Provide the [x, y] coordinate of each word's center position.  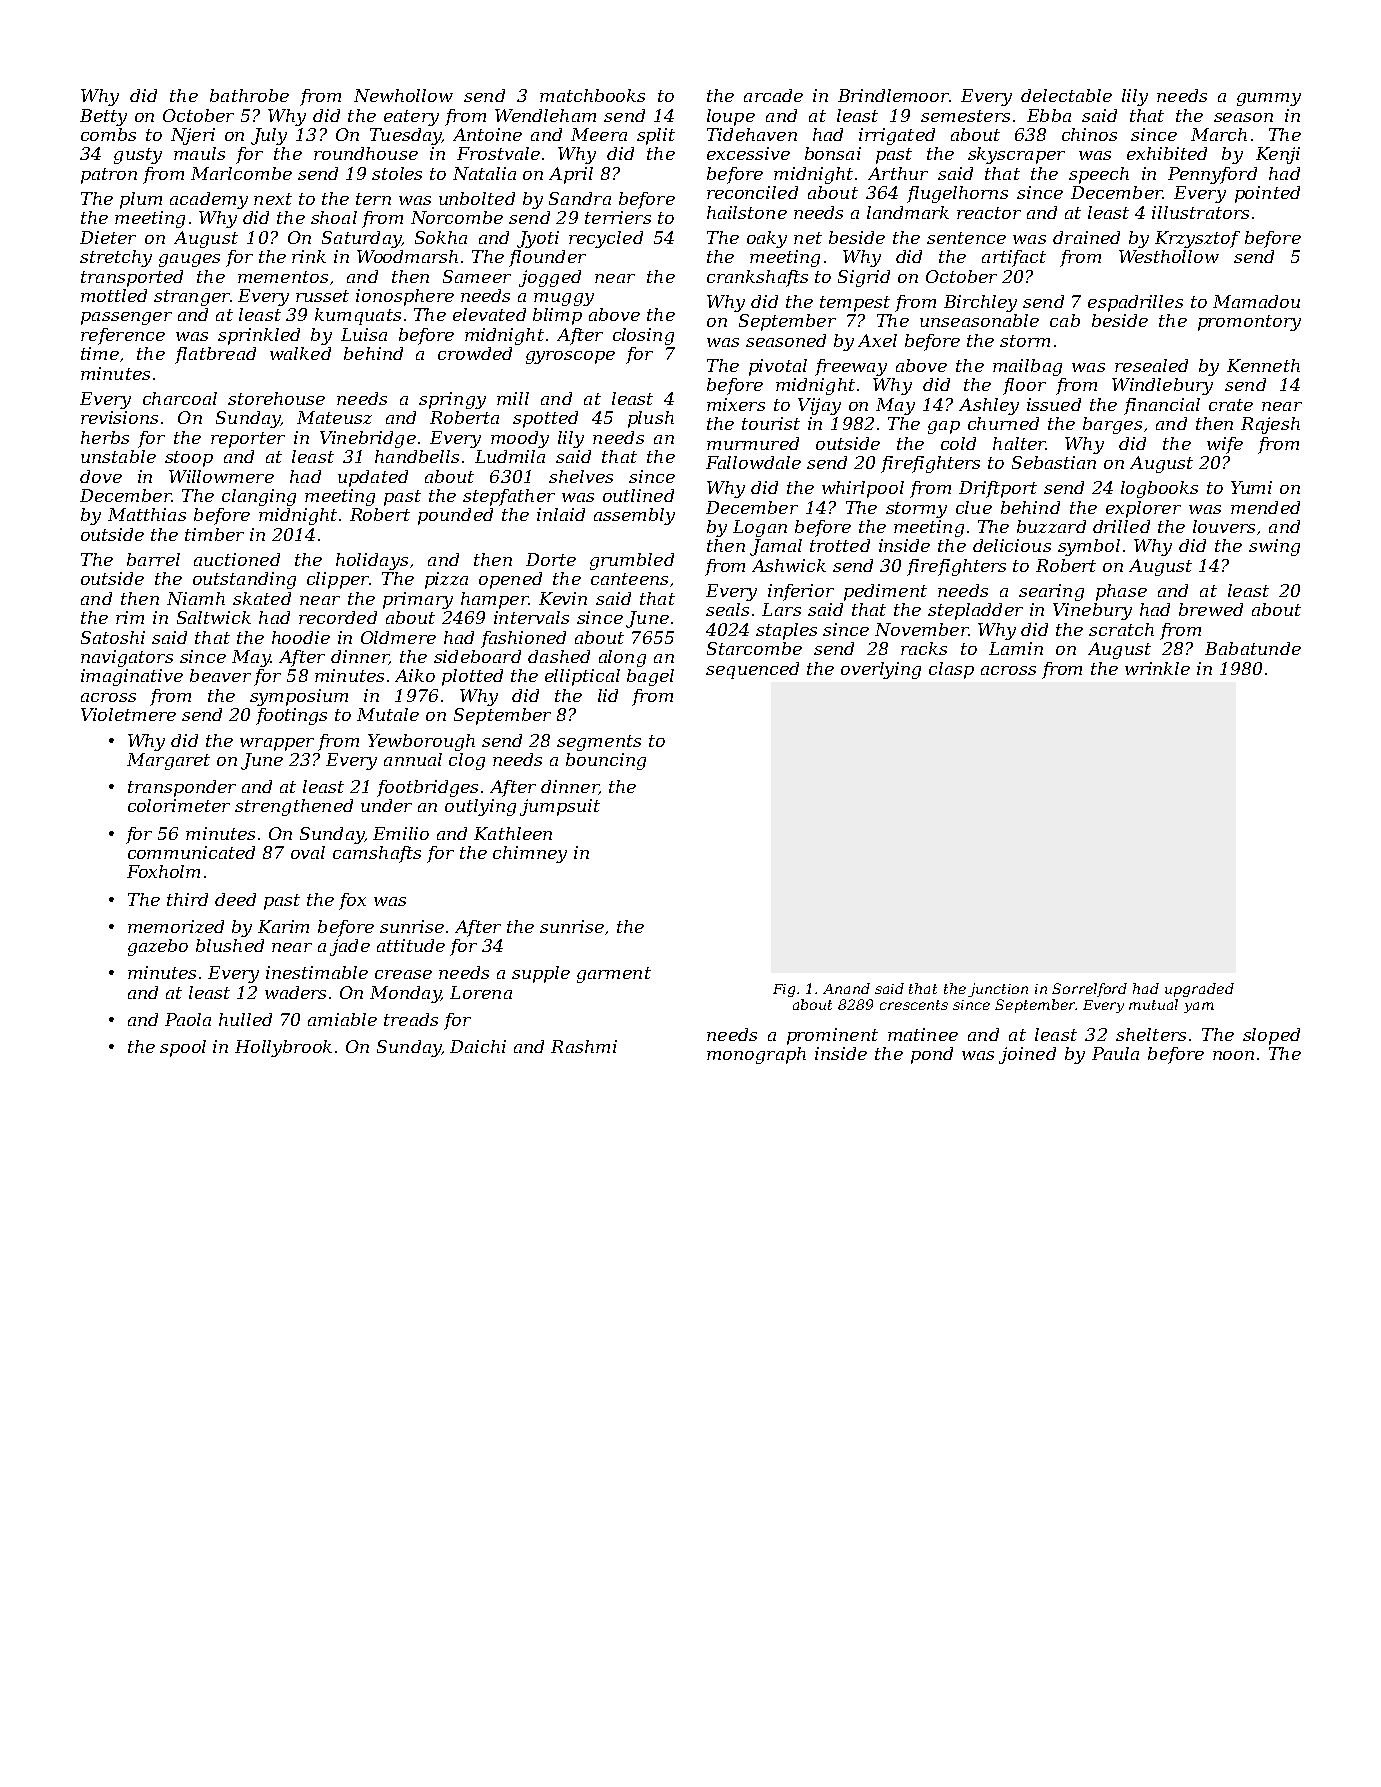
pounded [455, 516]
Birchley [980, 303]
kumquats [358, 316]
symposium [299, 697]
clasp [951, 670]
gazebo [158, 947]
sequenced [752, 670]
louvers [1224, 526]
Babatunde [1253, 648]
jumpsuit [560, 807]
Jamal [776, 547]
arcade [773, 95]
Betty [103, 117]
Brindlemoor [893, 95]
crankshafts [757, 278]
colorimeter [179, 805]
